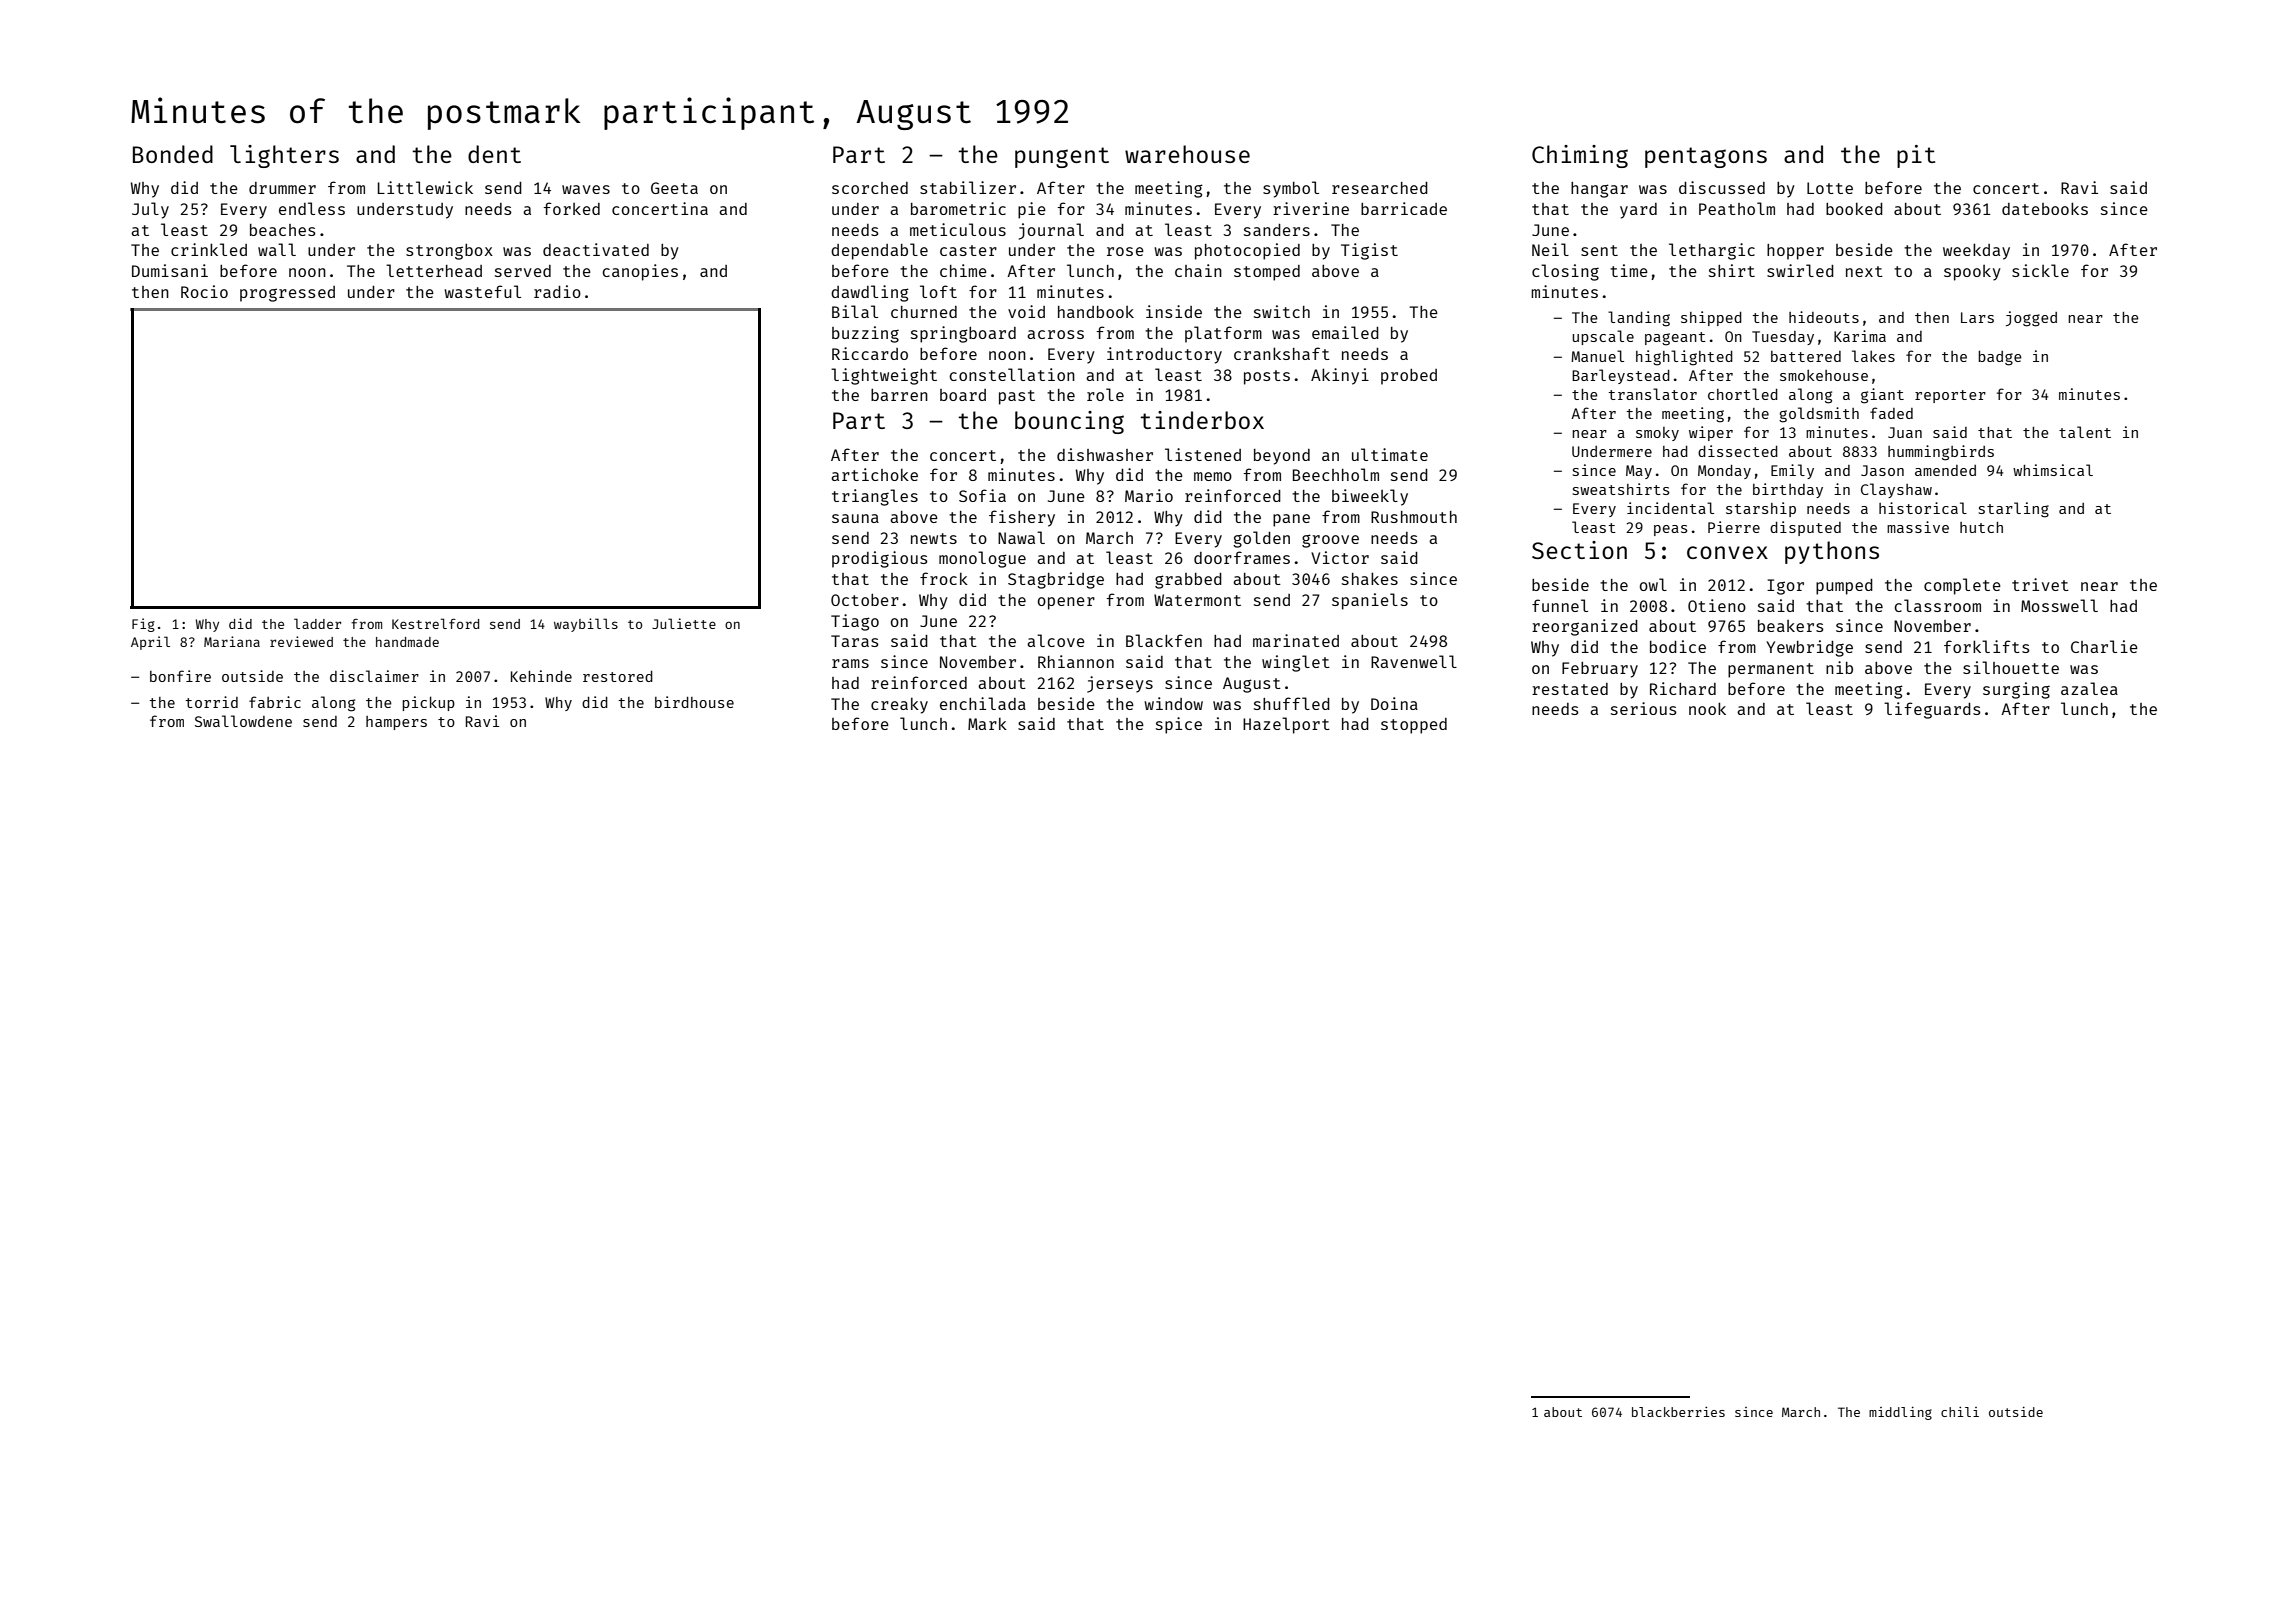 The width and height of the image is (2292, 1620). What do you see at coordinates (982, 559) in the image?
I see `monologue` at bounding box center [982, 559].
